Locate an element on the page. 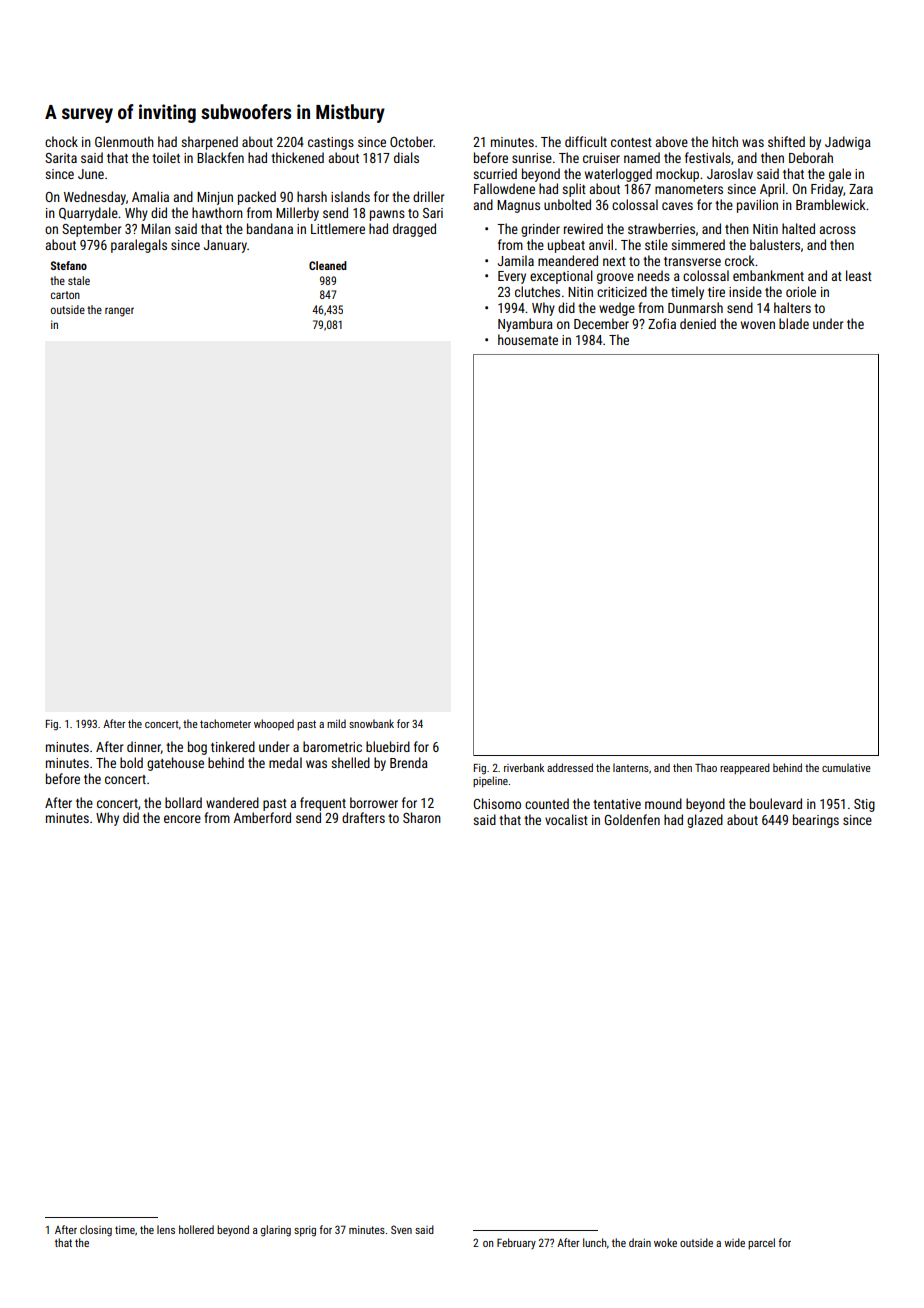 This image has height=1308, width=924. difficult is located at coordinates (586, 141).
